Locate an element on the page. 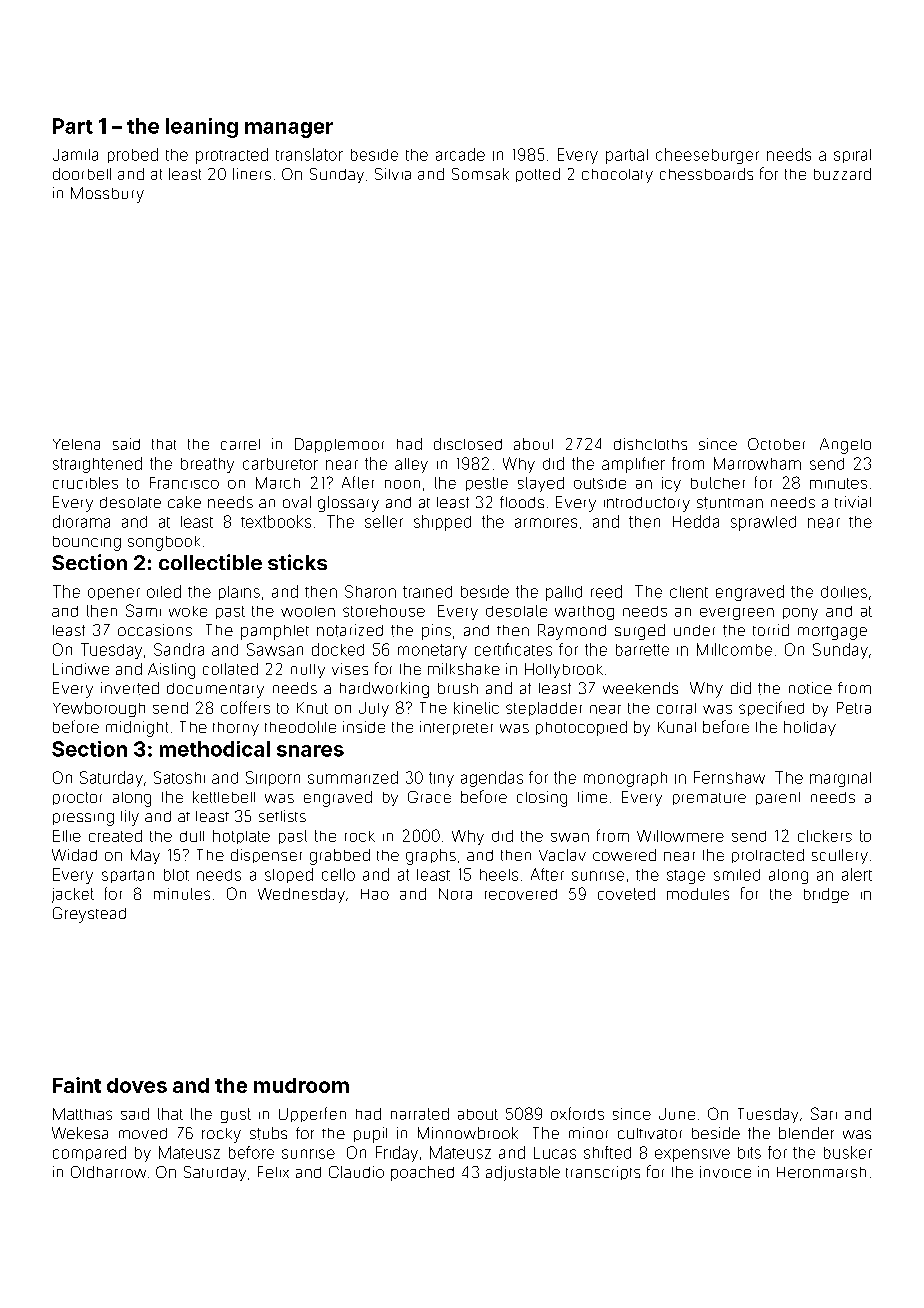  liners is located at coordinates (252, 174).
